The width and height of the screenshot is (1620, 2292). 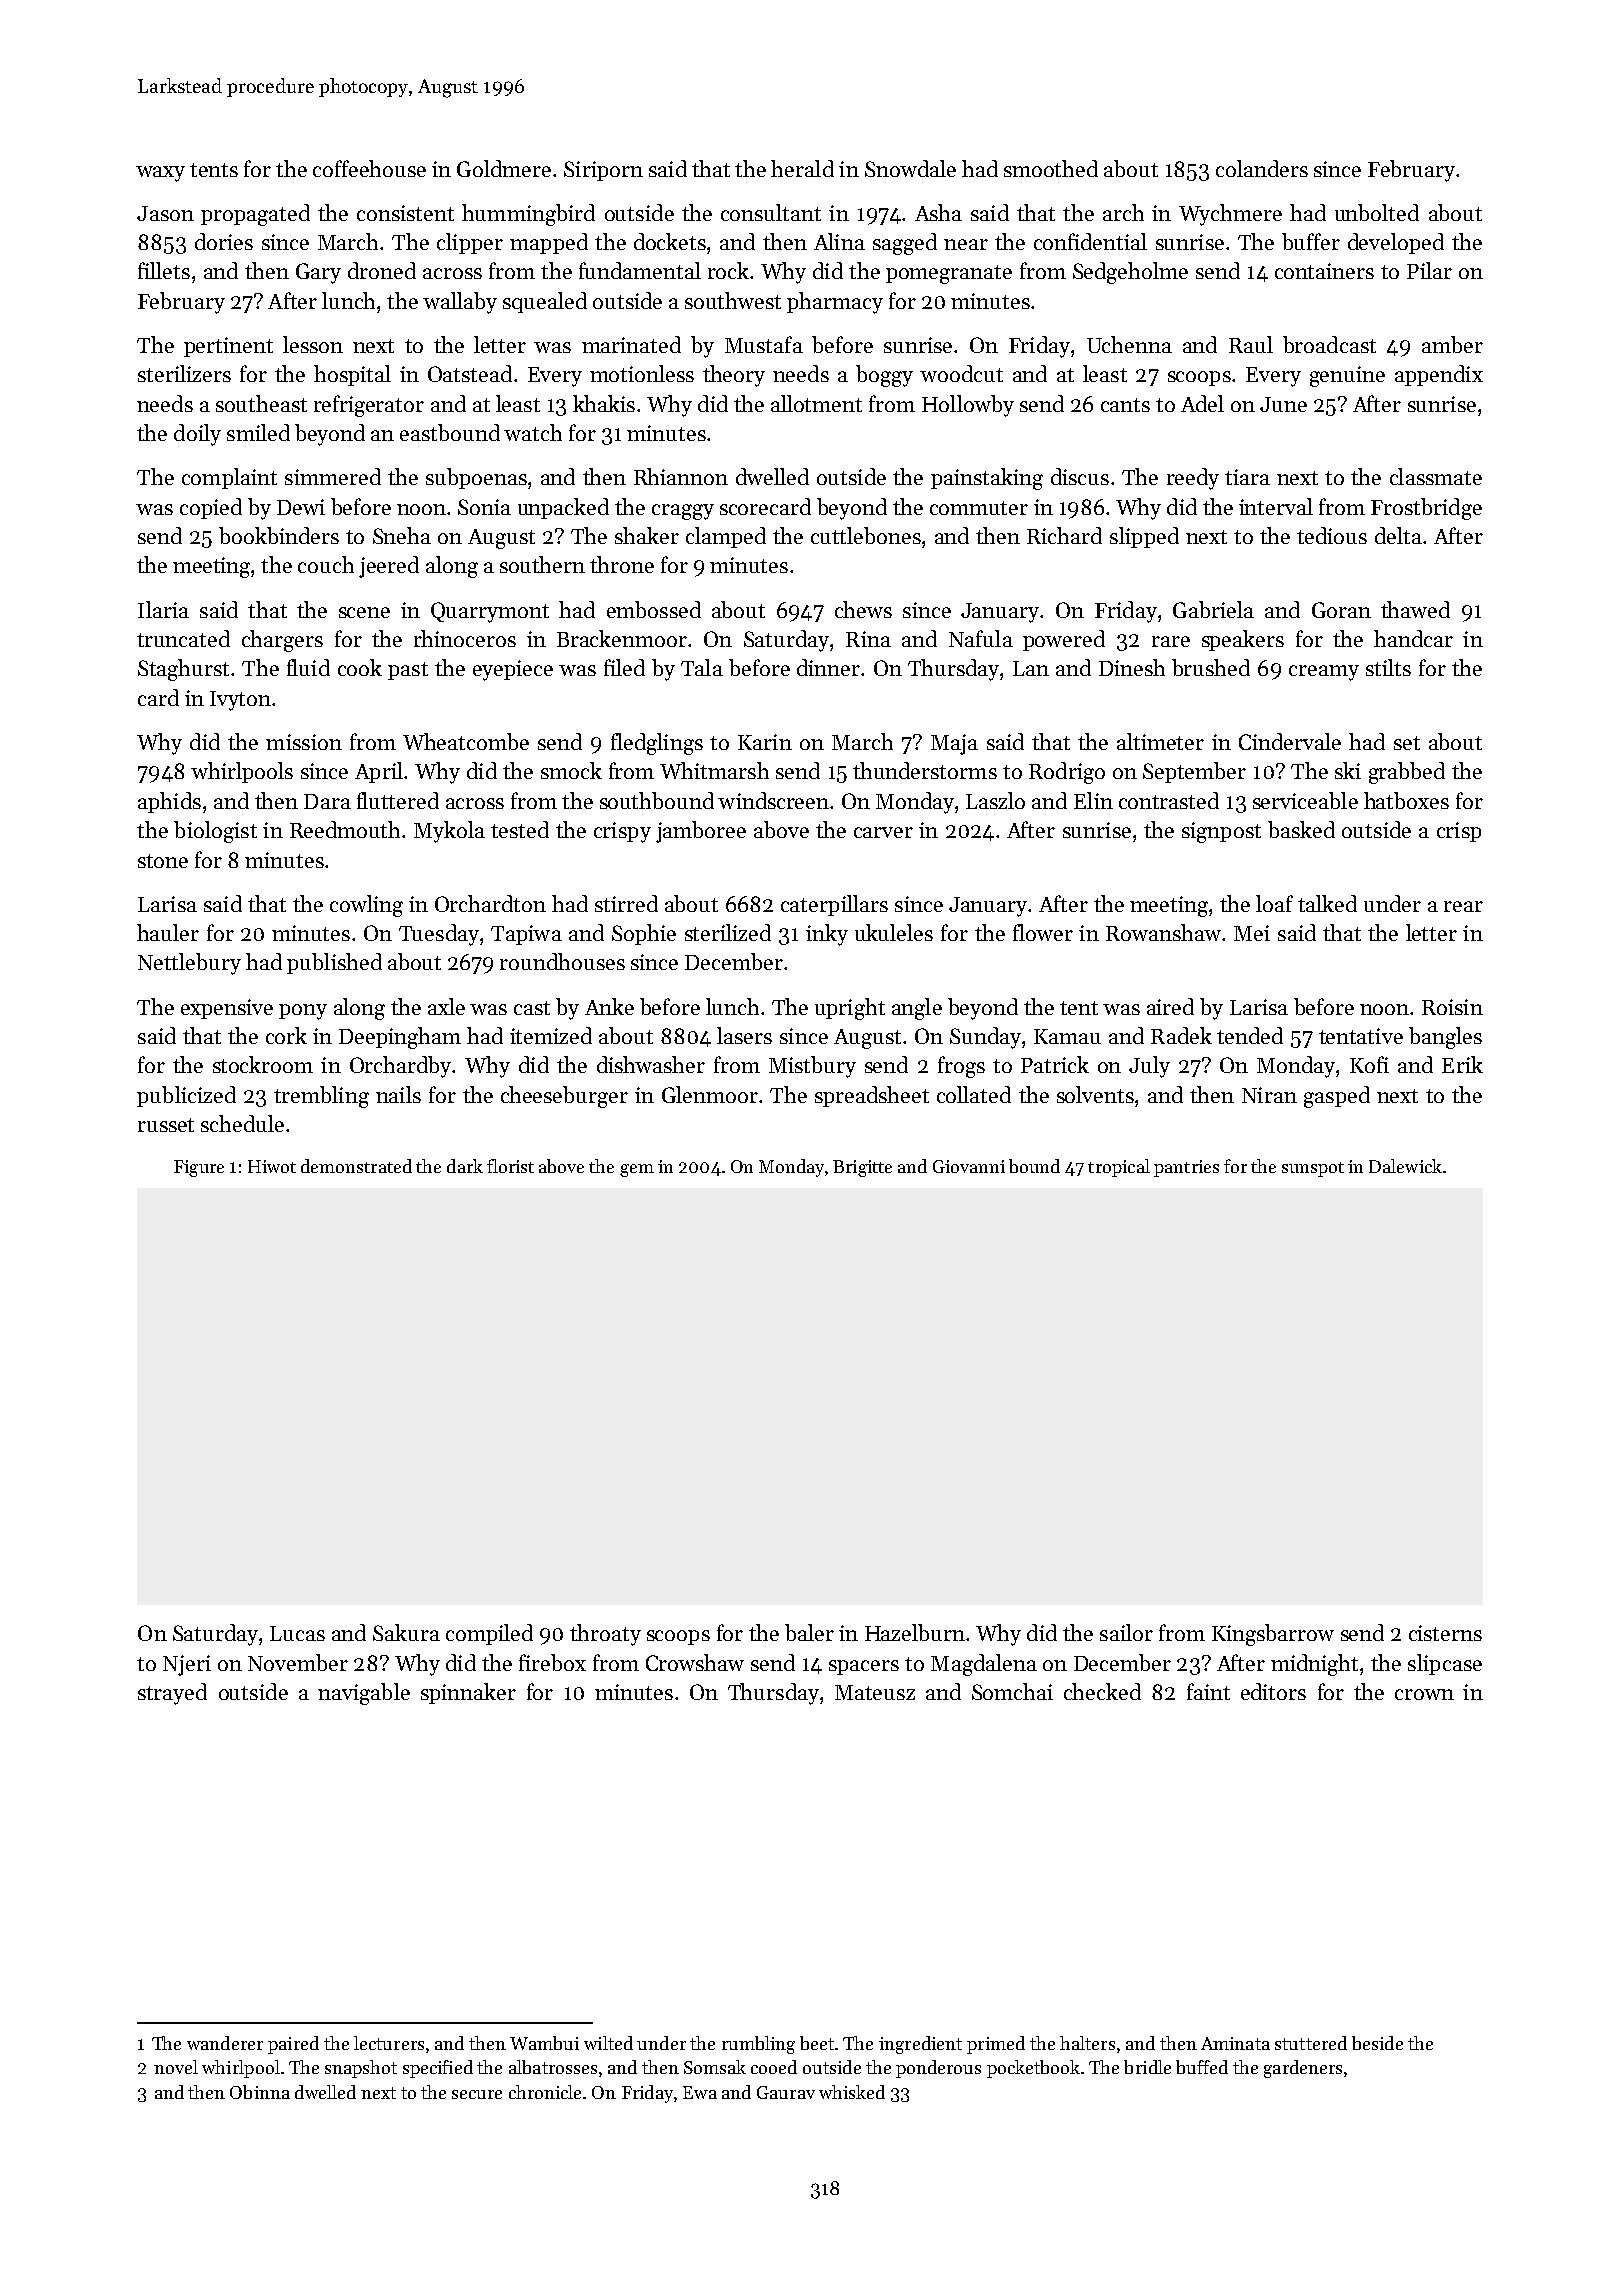 I want to click on smoothed, so click(x=1051, y=168).
